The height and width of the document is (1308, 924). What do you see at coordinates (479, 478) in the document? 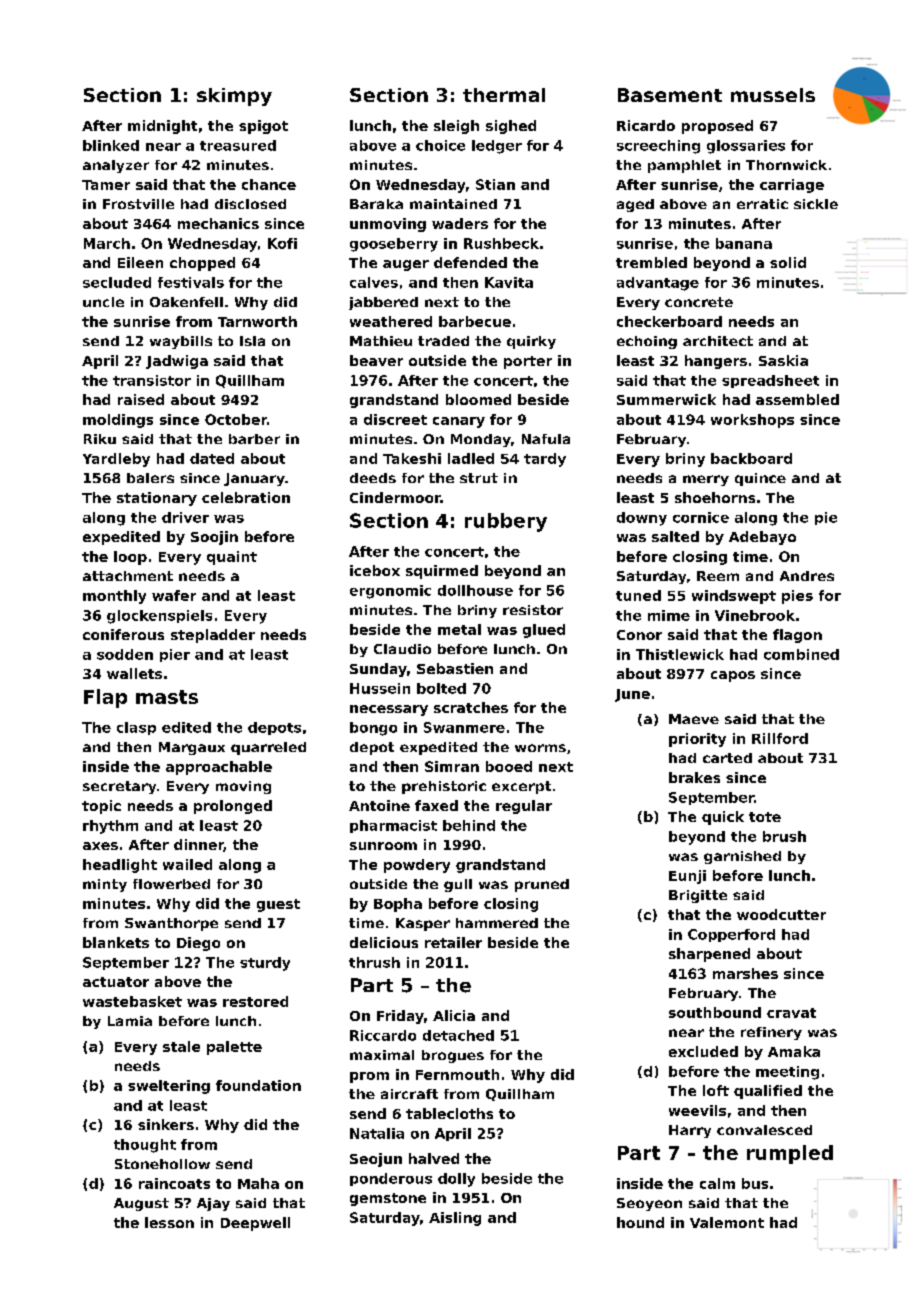
I see `strut` at bounding box center [479, 478].
